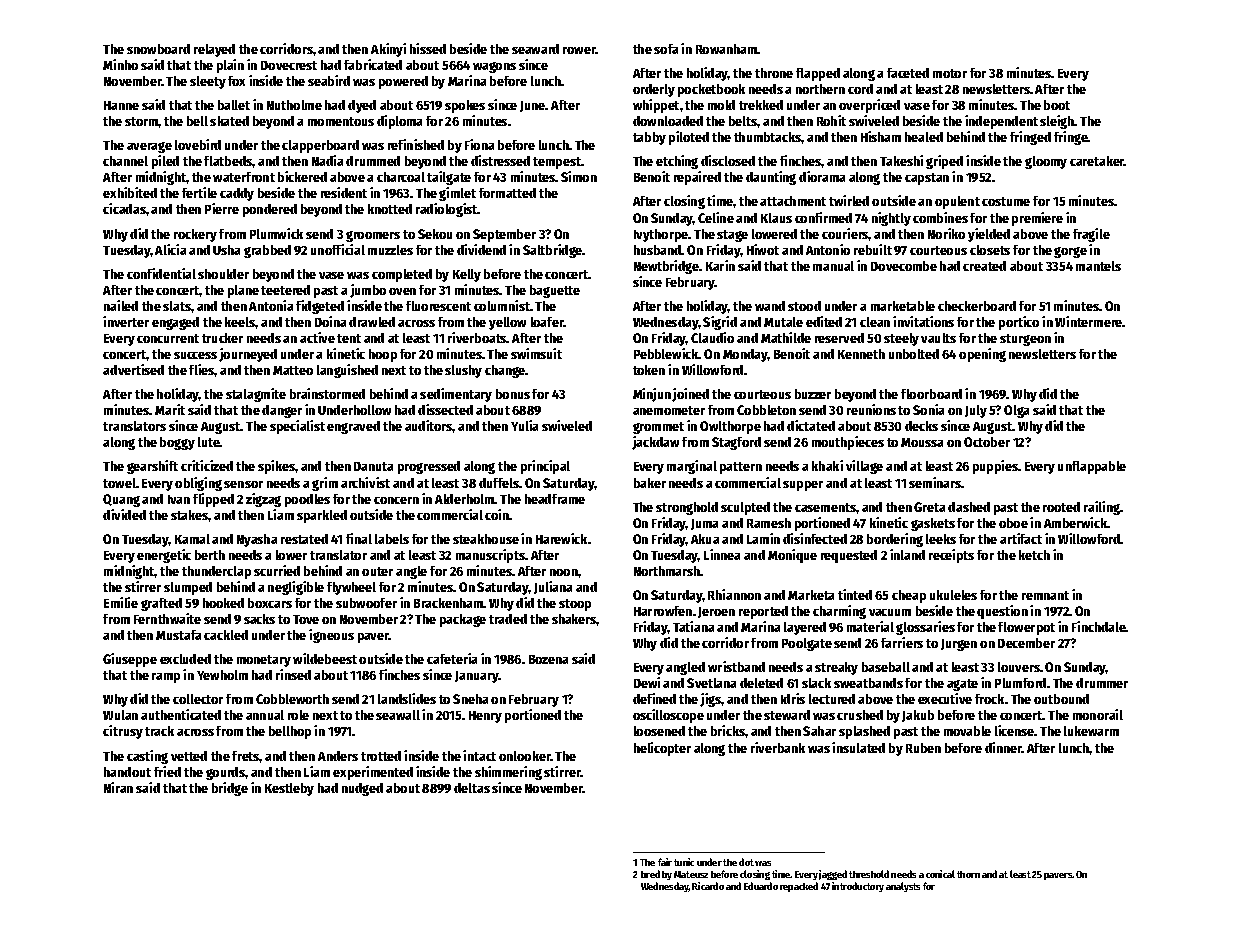 The image size is (1233, 952). I want to click on bred, so click(650, 874).
